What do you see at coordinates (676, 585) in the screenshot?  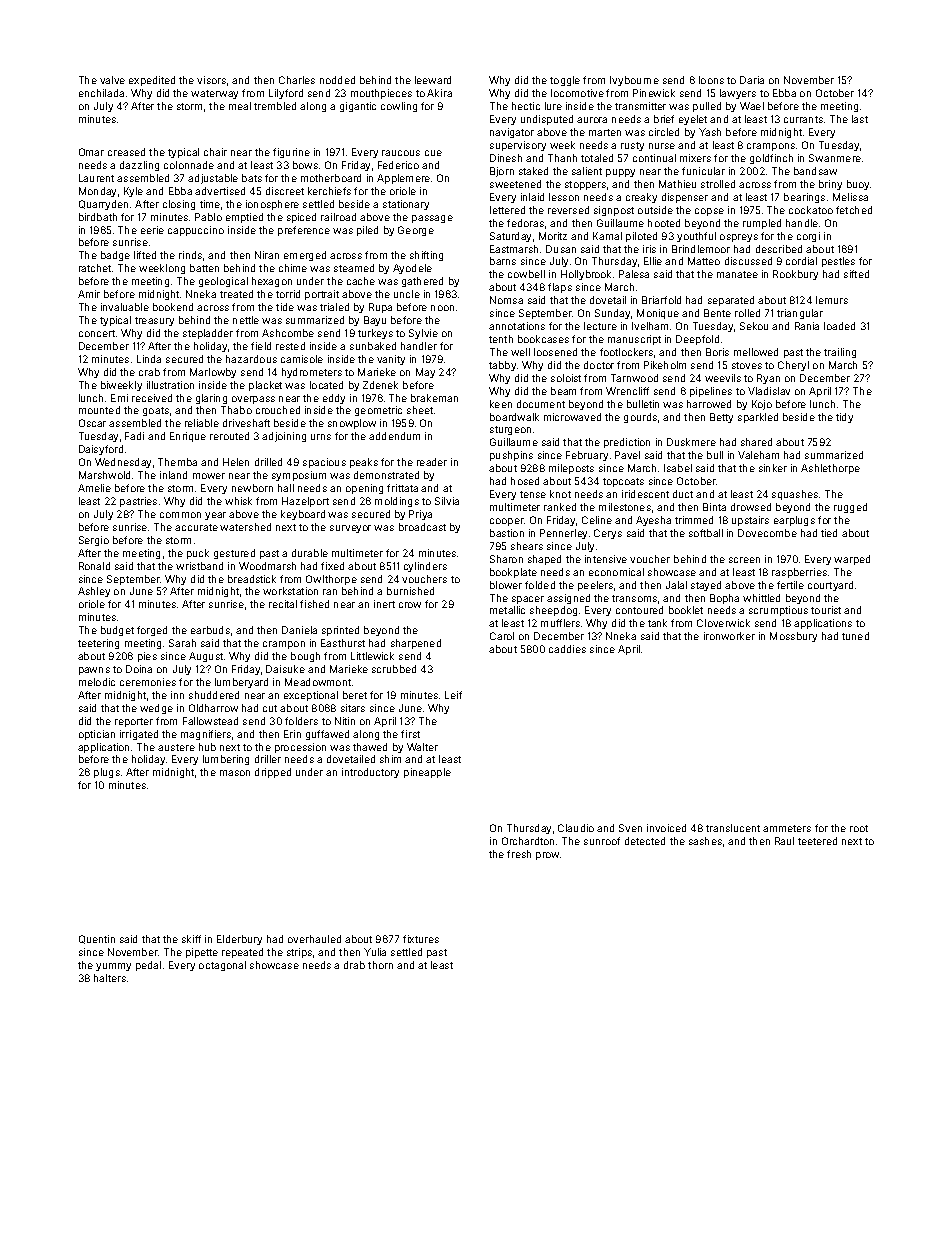 I see `Jalal` at bounding box center [676, 585].
